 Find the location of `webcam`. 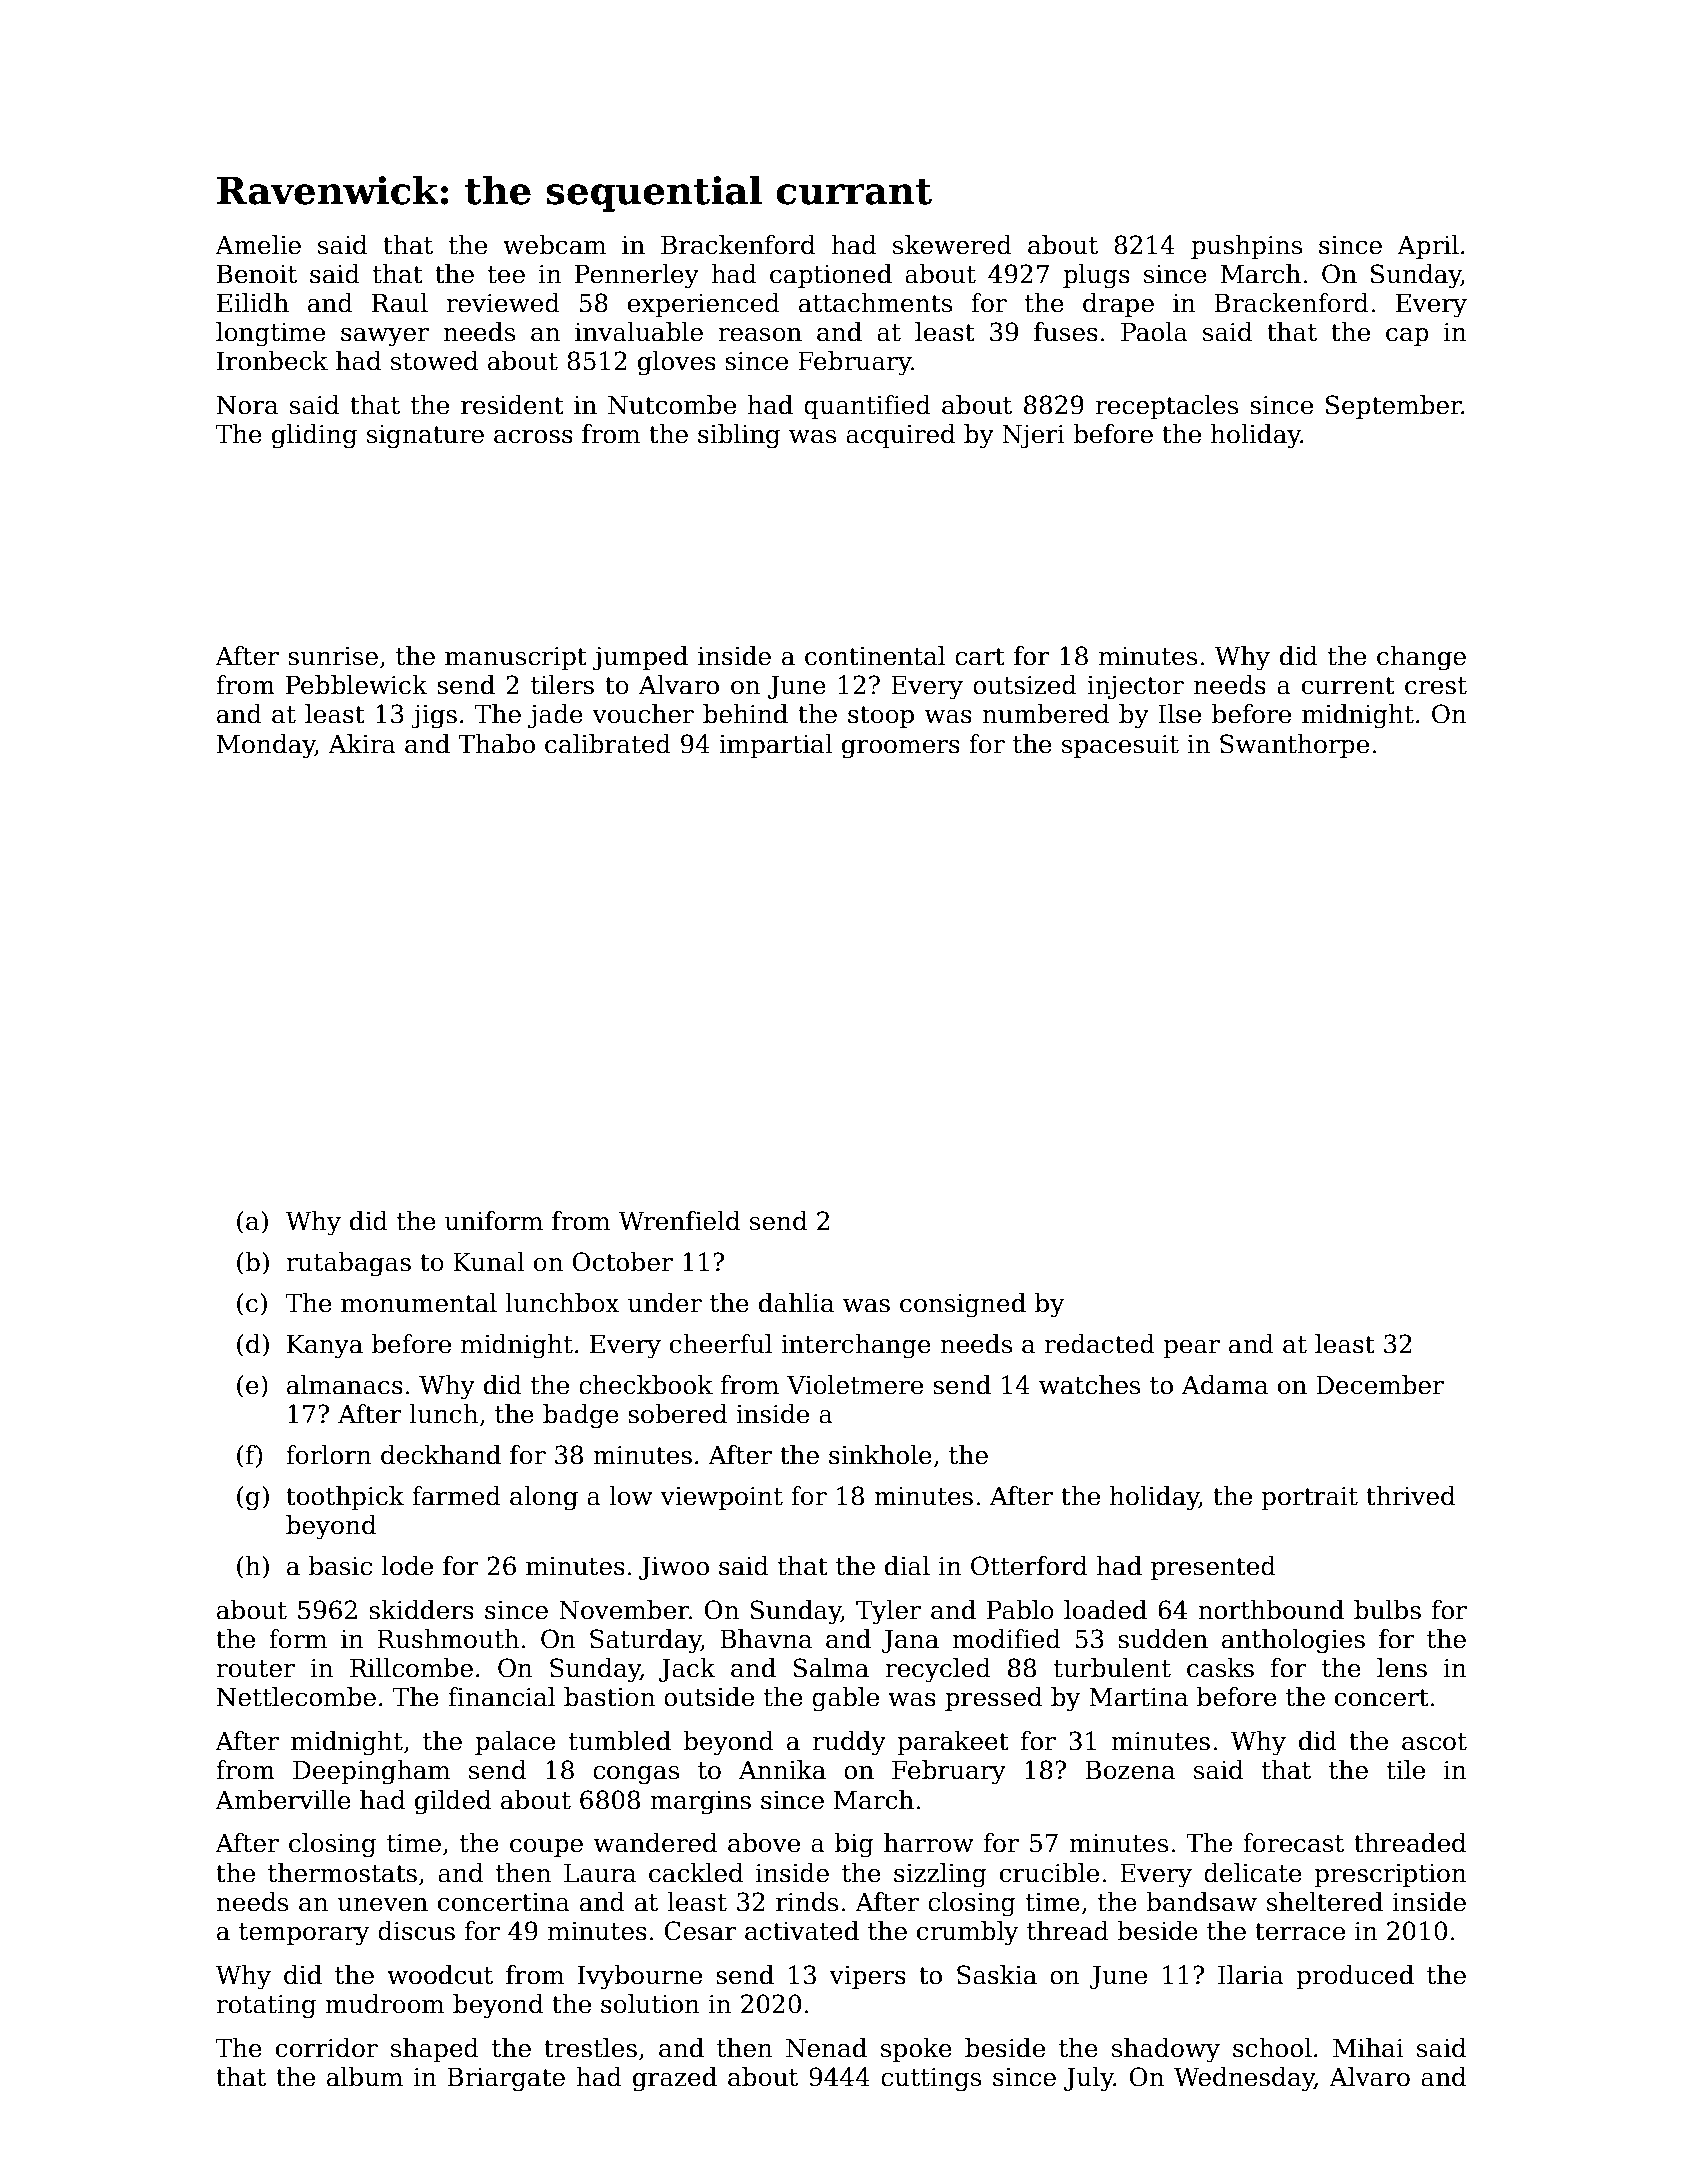

webcam is located at coordinates (554, 245).
